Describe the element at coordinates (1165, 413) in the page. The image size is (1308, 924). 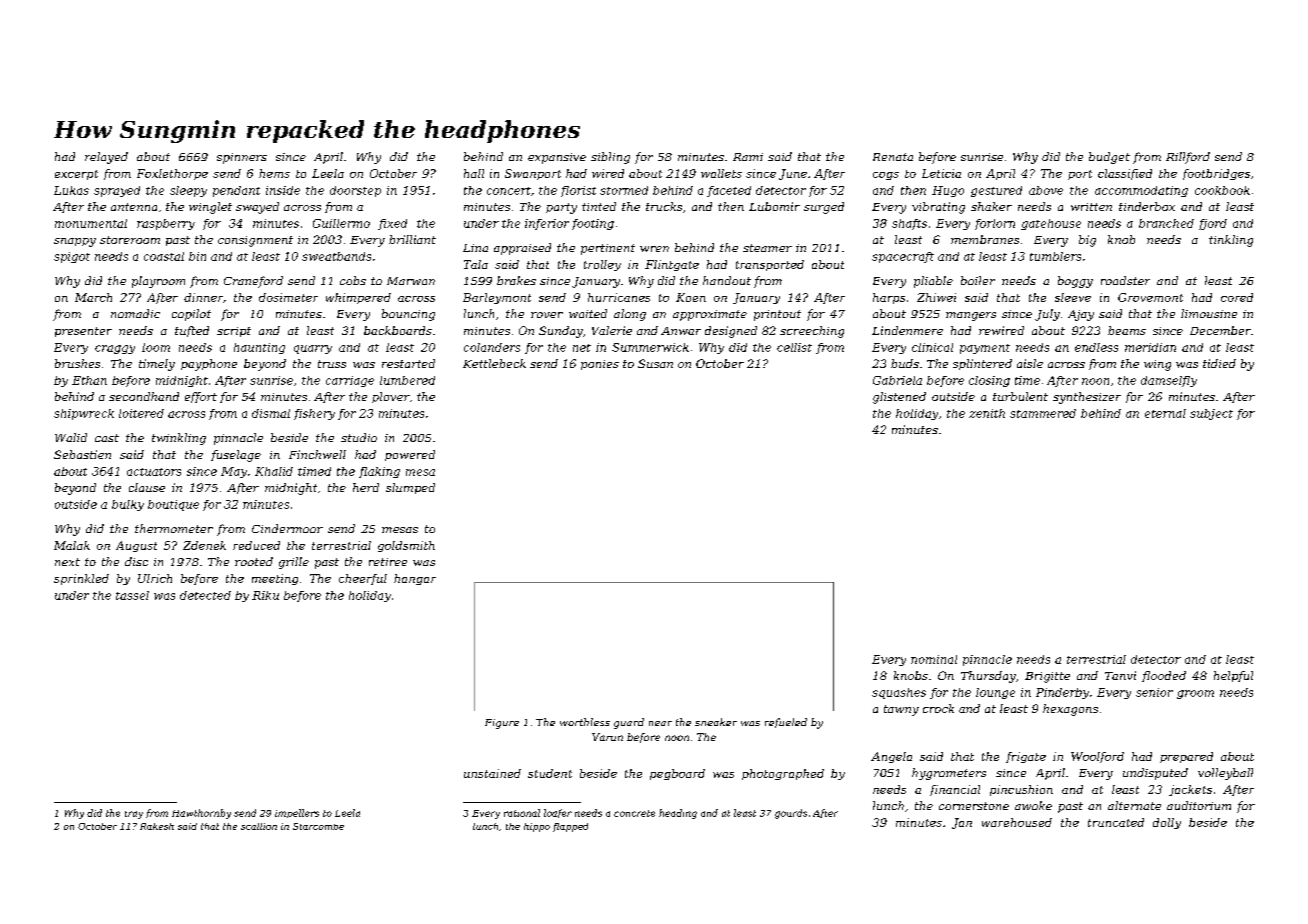
I see `eternal` at that location.
